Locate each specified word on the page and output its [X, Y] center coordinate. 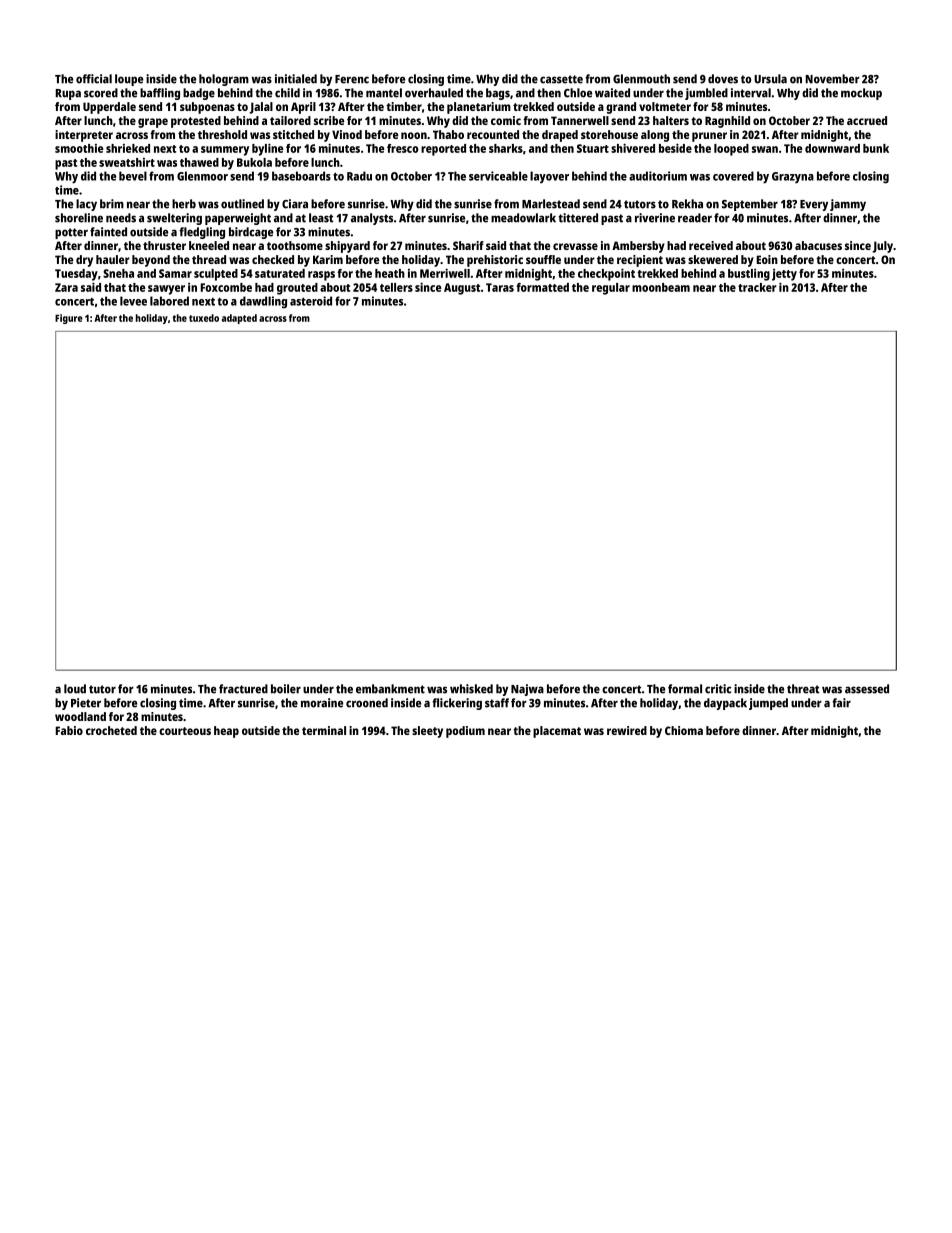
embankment [390, 689]
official [94, 79]
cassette [561, 79]
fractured [243, 689]
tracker [757, 287]
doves [723, 79]
